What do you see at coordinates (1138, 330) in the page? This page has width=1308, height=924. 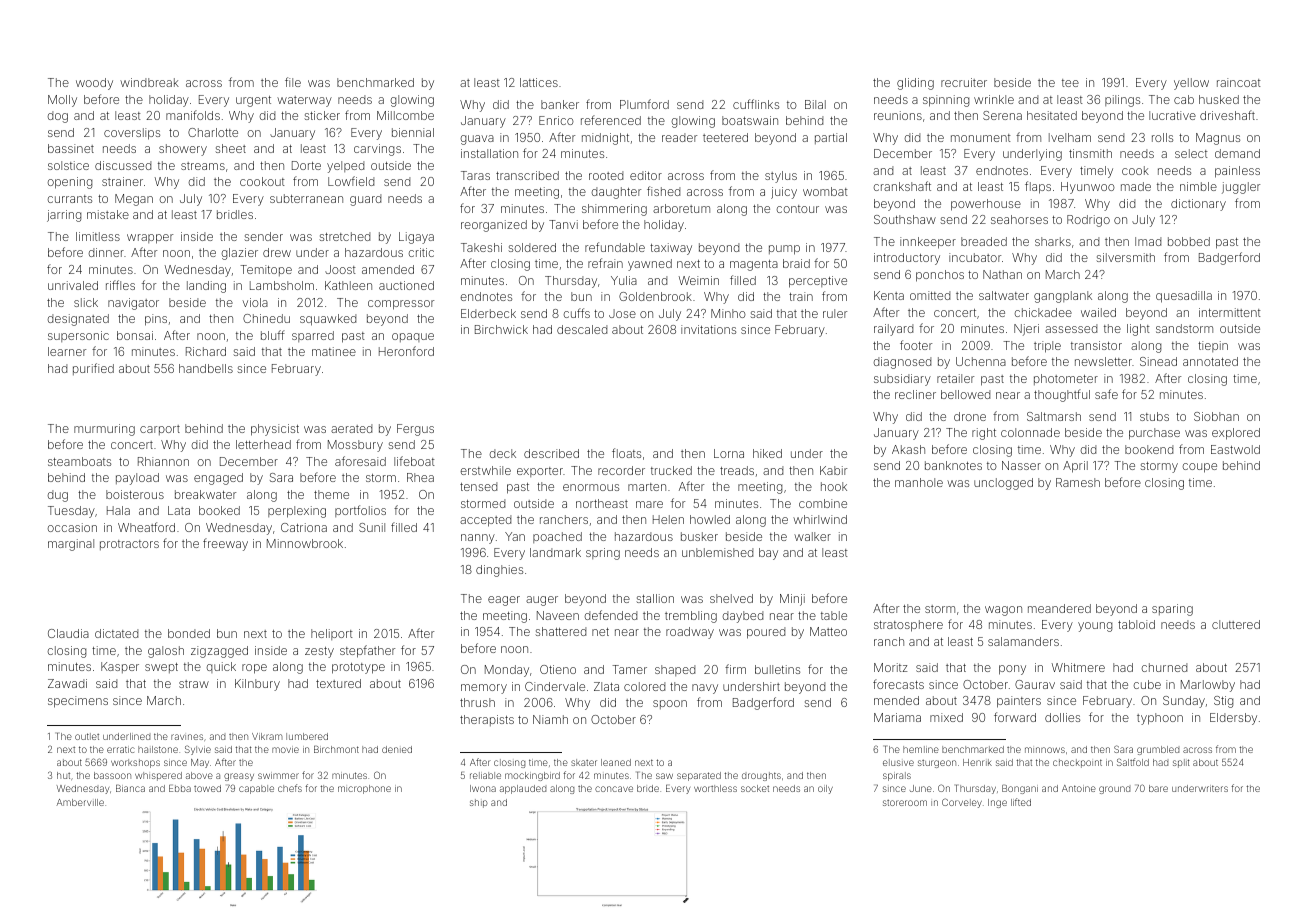 I see `light` at bounding box center [1138, 330].
